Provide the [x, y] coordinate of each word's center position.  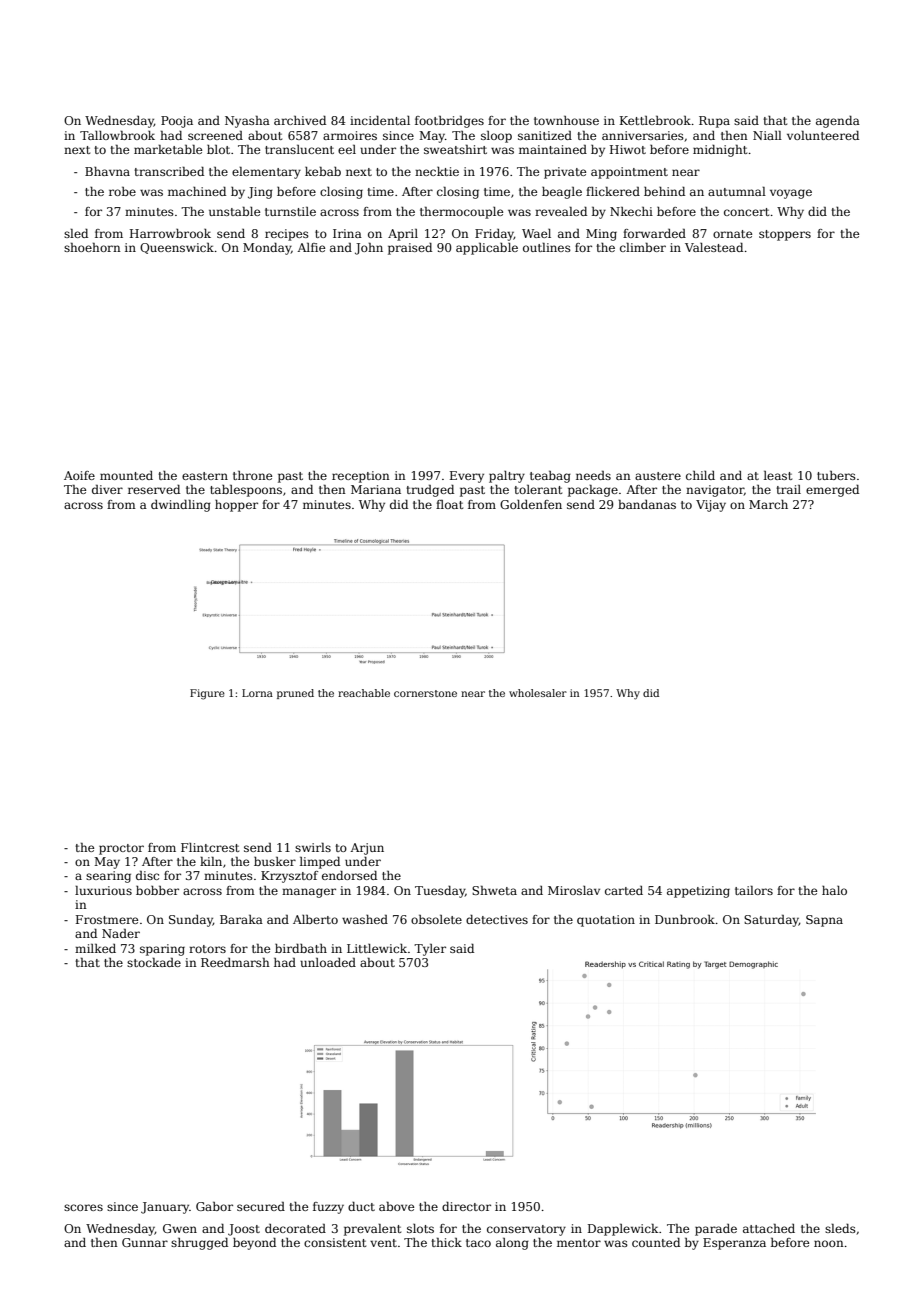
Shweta [494, 890]
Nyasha [247, 122]
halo [834, 890]
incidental [380, 120]
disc [147, 875]
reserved [154, 489]
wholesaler [538, 693]
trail [788, 489]
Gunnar [145, 1242]
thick [446, 1242]
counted [656, 1242]
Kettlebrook [655, 120]
